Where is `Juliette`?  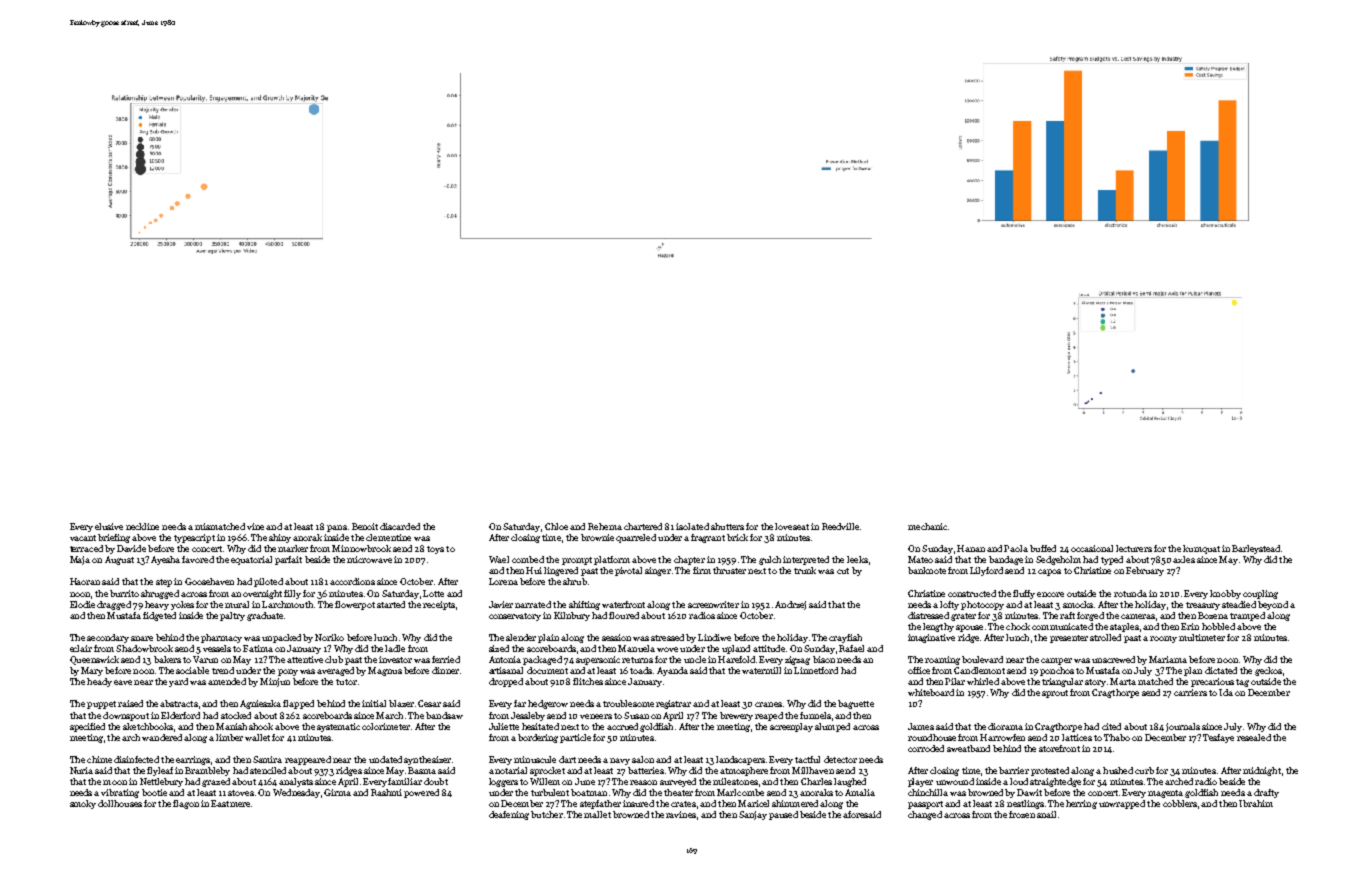
Juliette is located at coordinates (504, 726).
